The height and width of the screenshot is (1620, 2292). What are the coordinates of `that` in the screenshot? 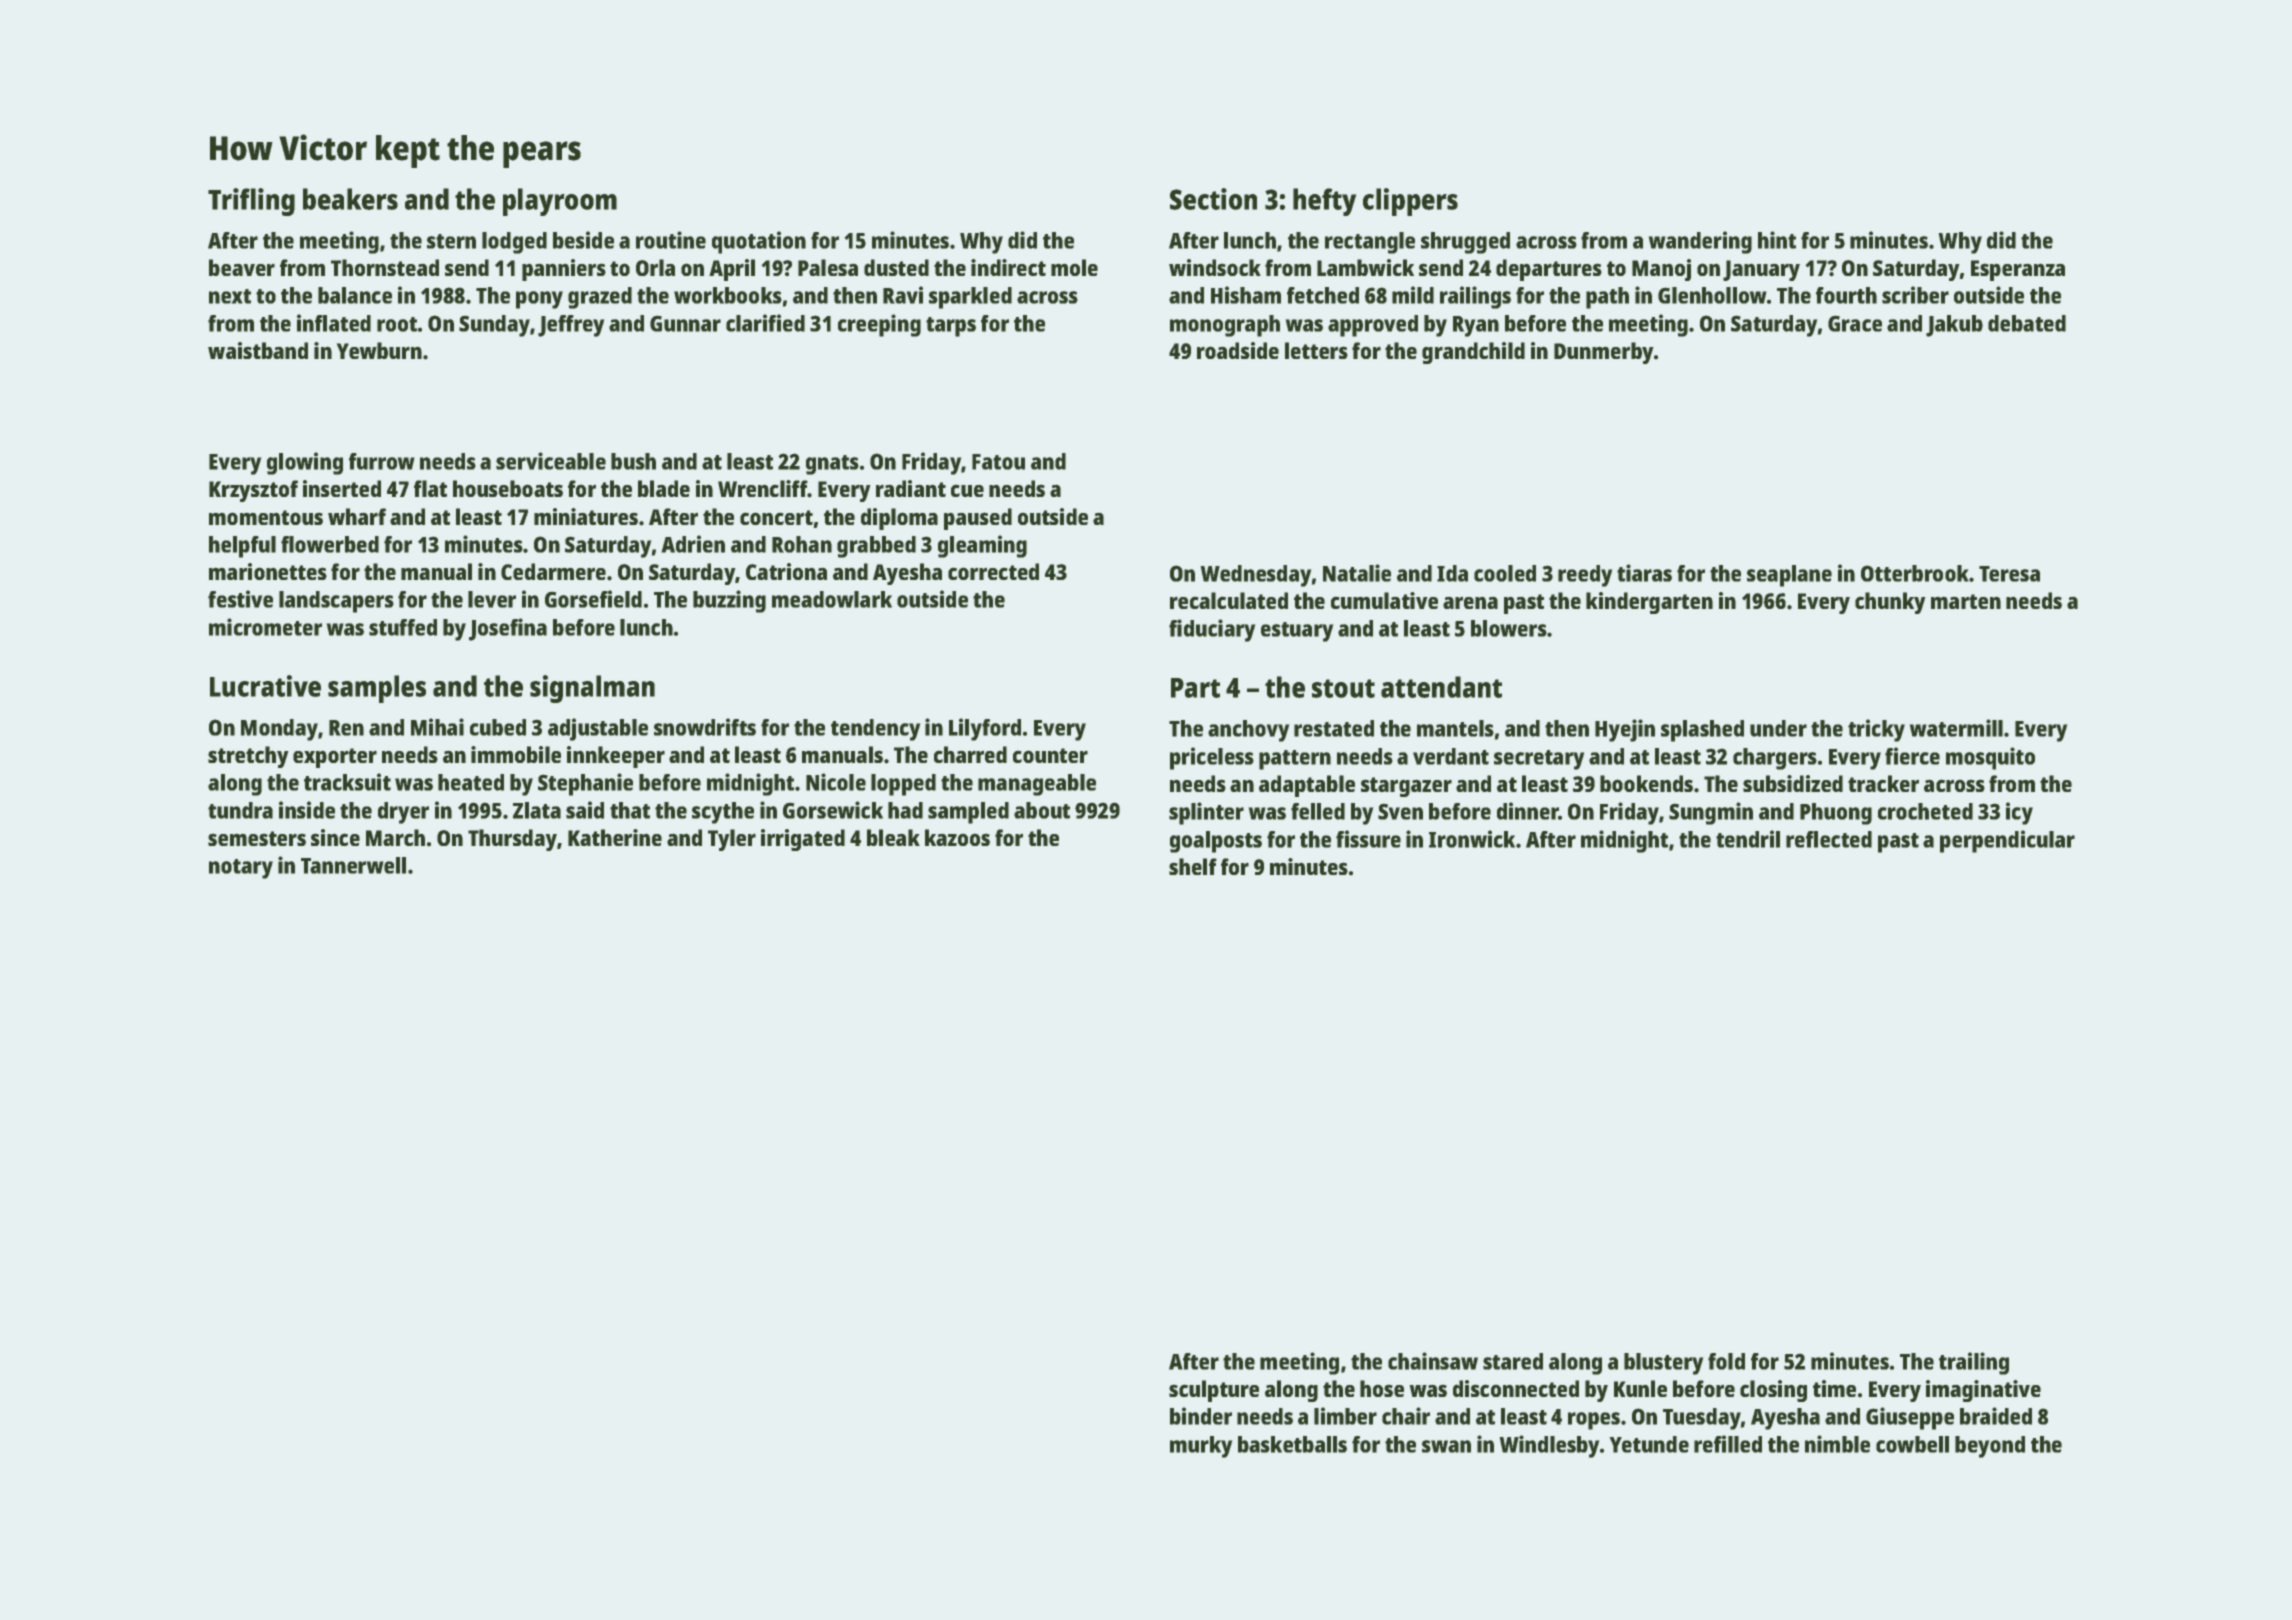 It's located at (630, 810).
